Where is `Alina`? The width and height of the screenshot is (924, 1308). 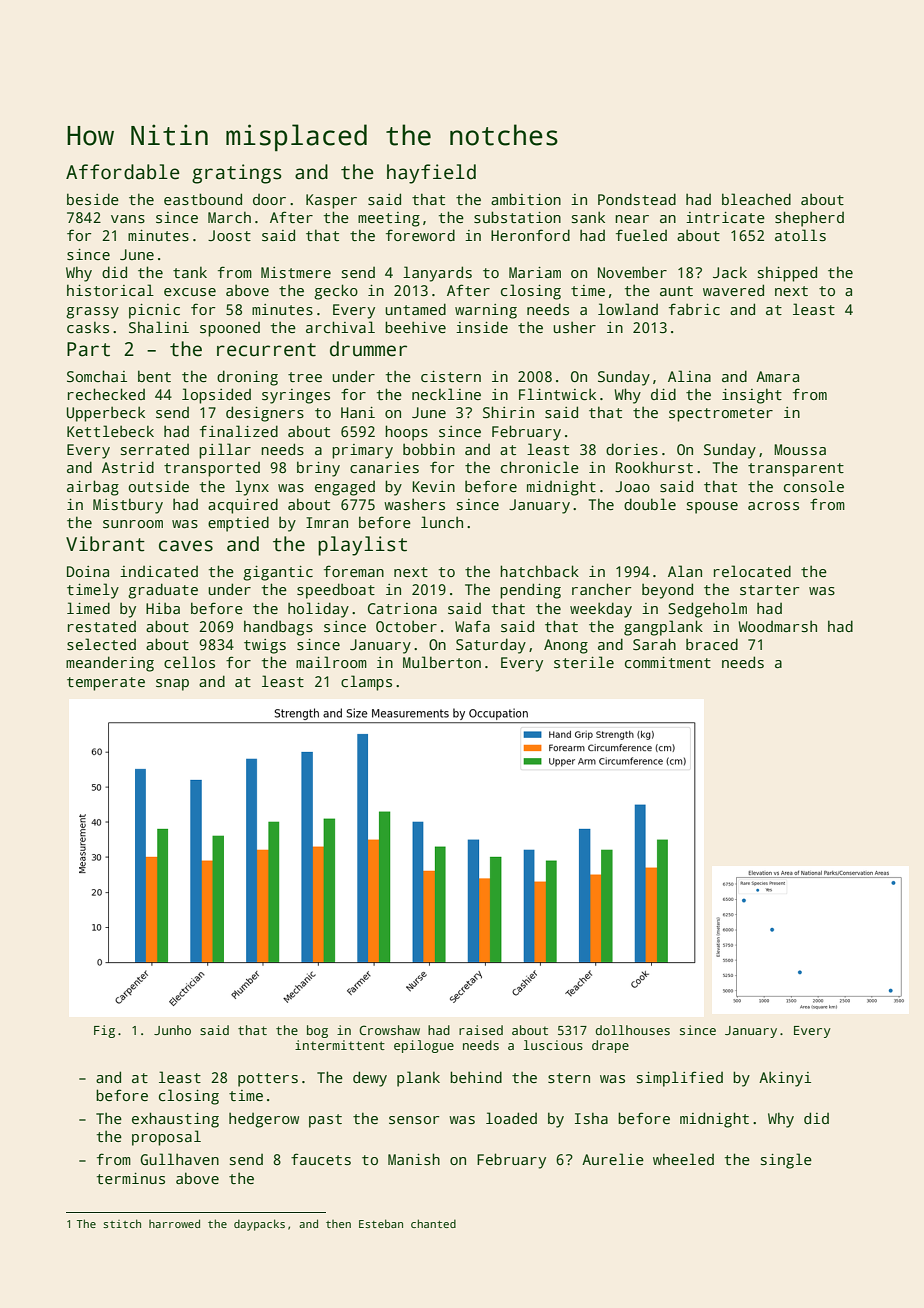 Alina is located at coordinates (689, 376).
